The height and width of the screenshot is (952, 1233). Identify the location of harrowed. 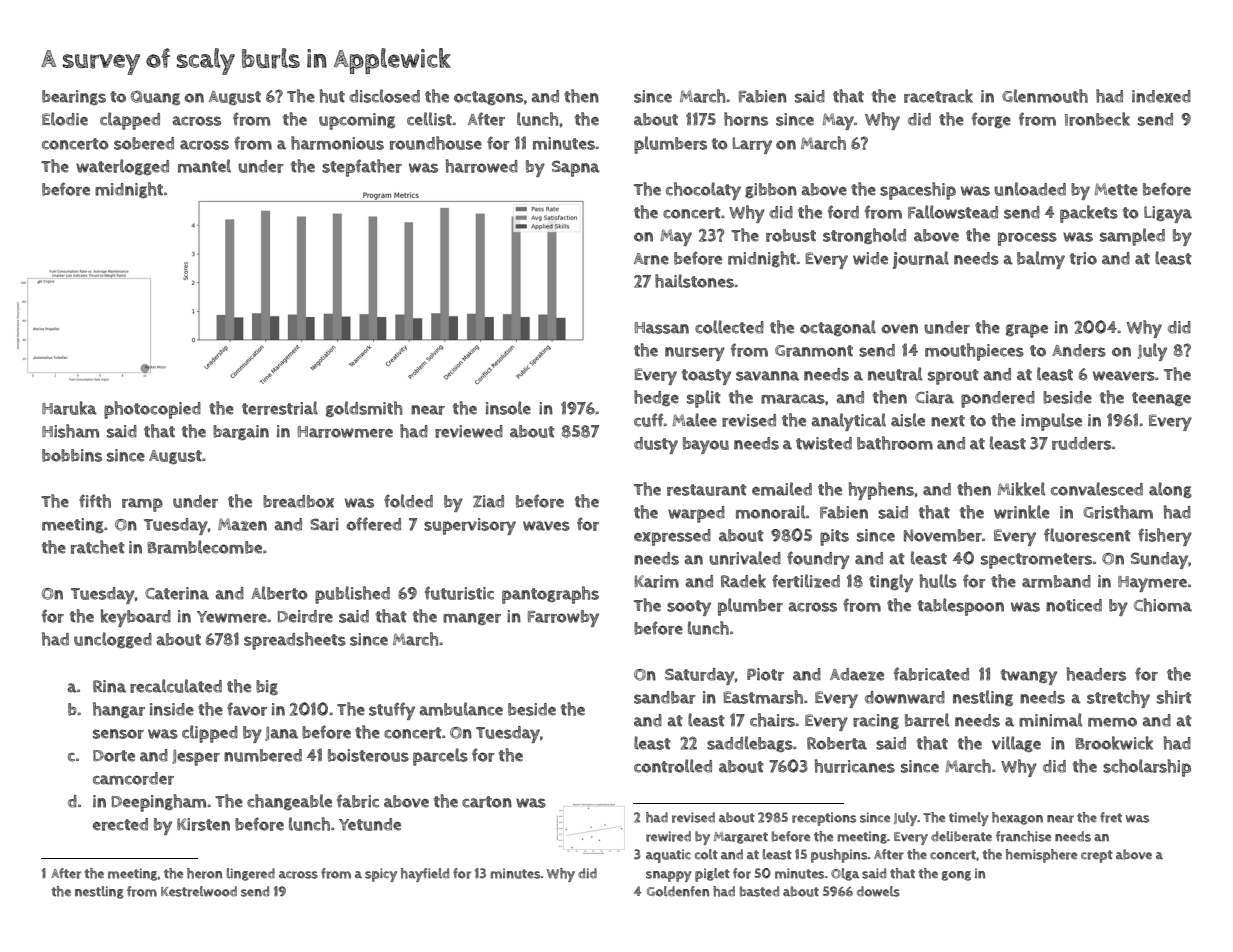
(482, 166).
